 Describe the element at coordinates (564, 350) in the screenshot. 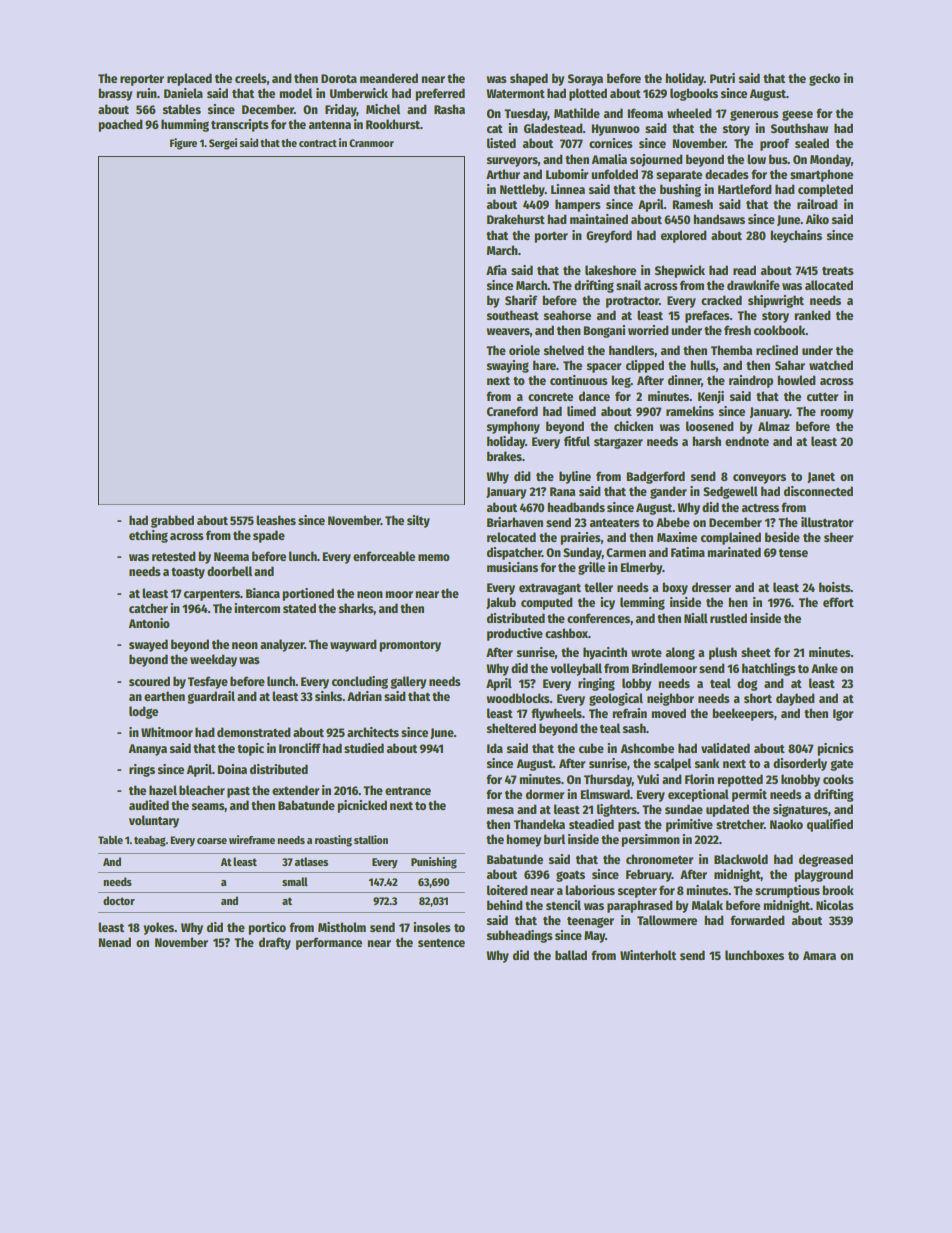

I see `shelved` at that location.
